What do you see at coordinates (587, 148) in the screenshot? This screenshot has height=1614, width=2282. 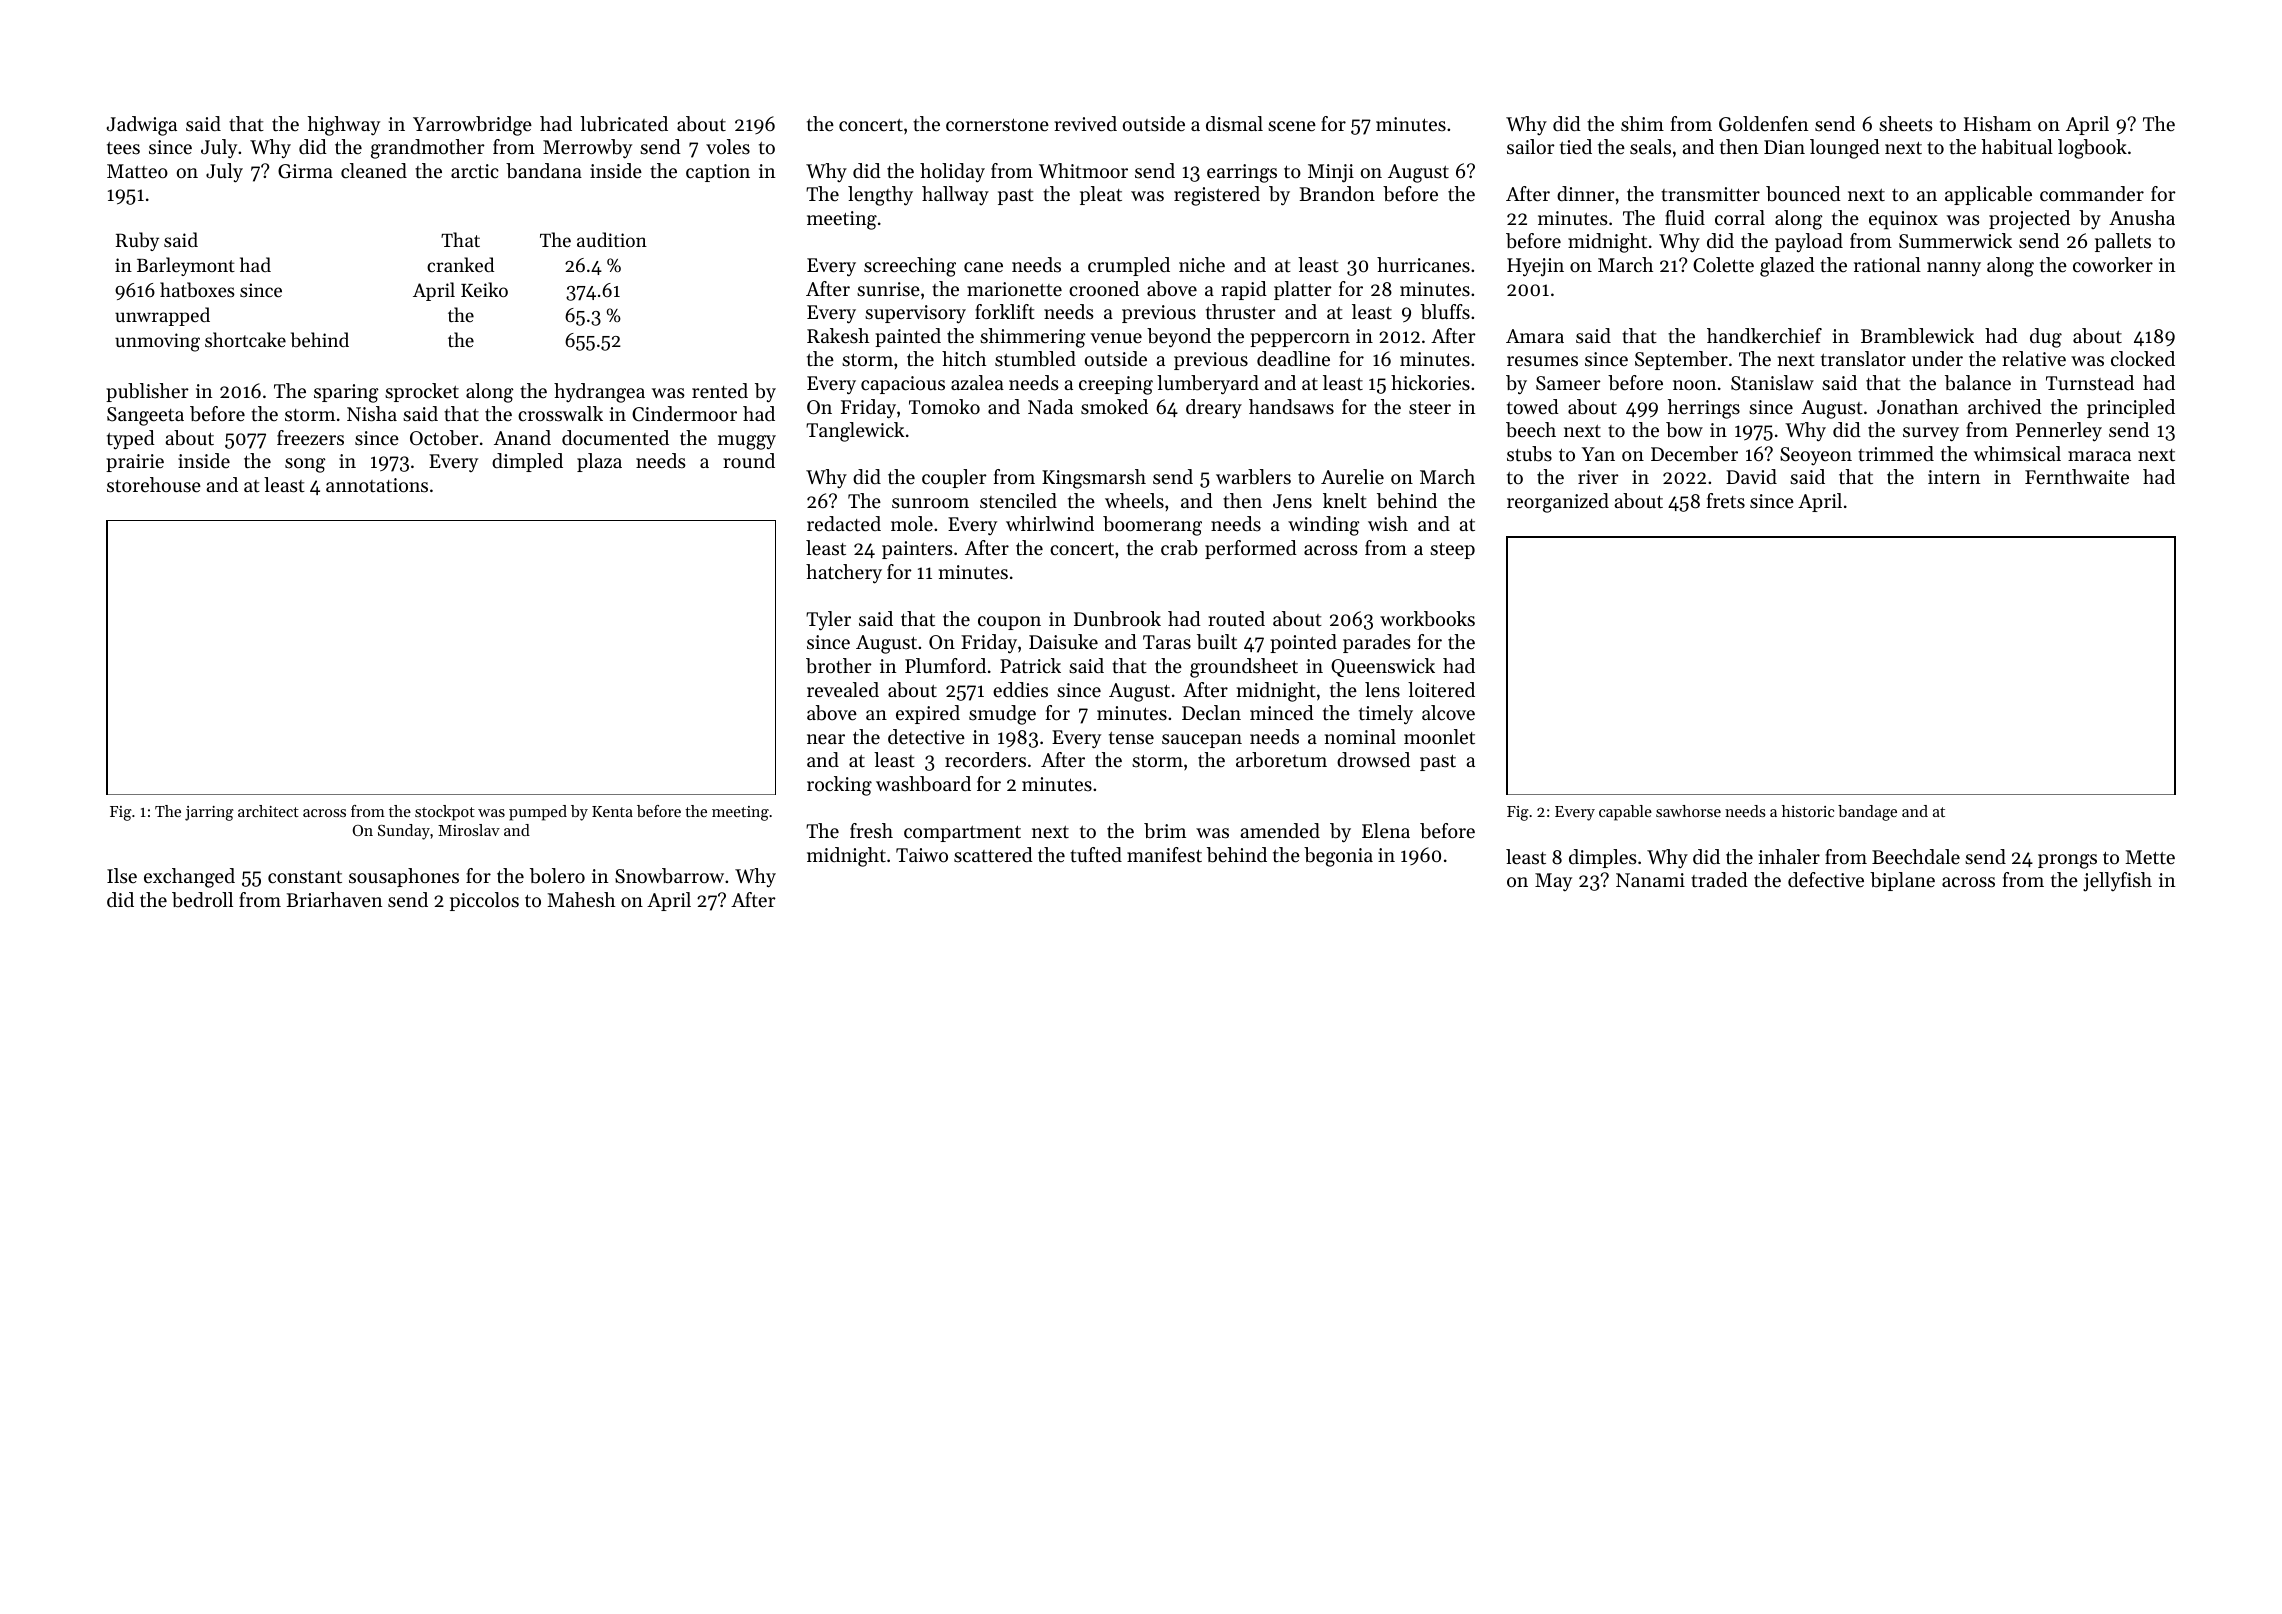 I see `Merrowby` at bounding box center [587, 148].
